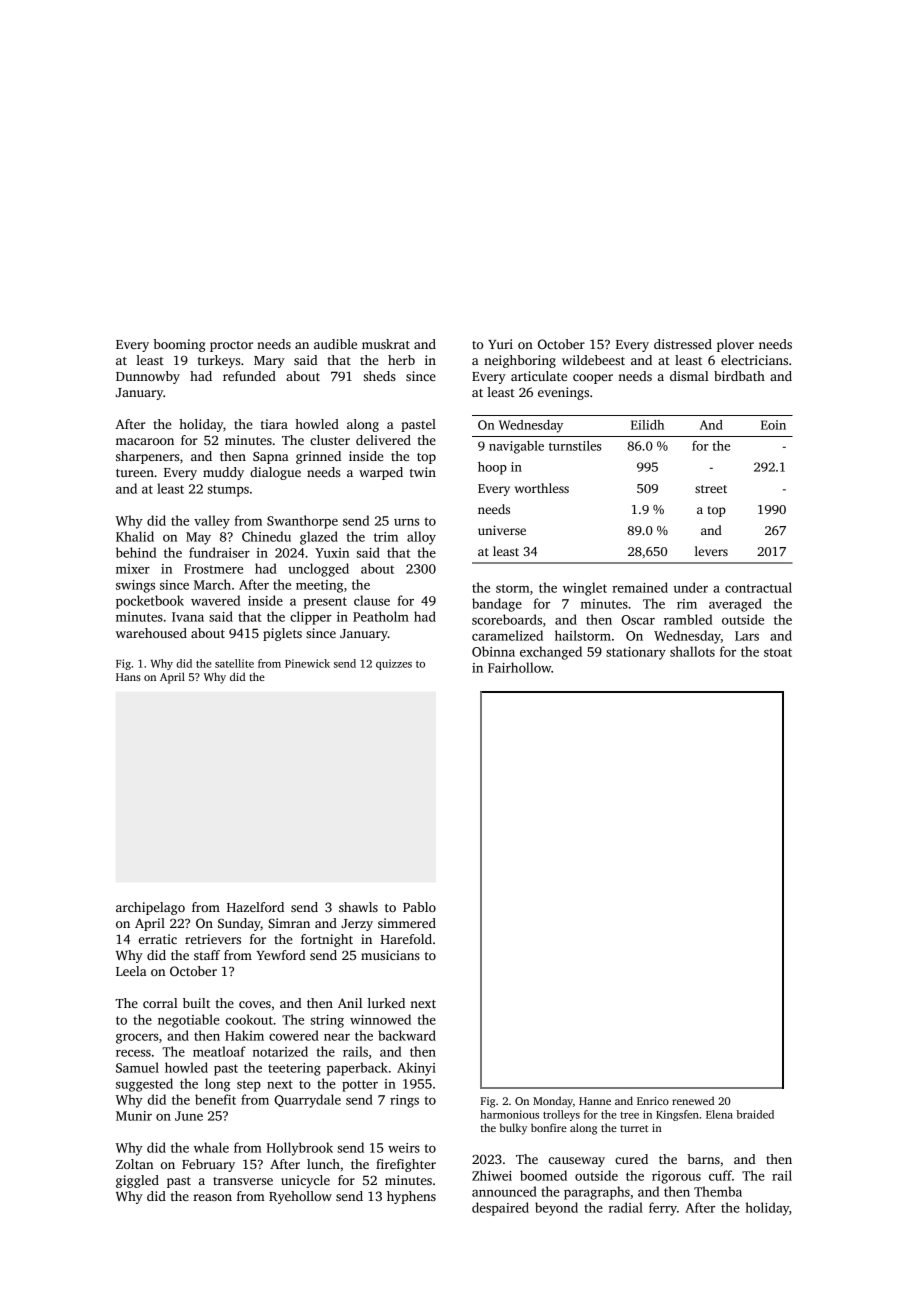 Image resolution: width=908 pixels, height=1316 pixels. I want to click on lurked, so click(386, 1003).
